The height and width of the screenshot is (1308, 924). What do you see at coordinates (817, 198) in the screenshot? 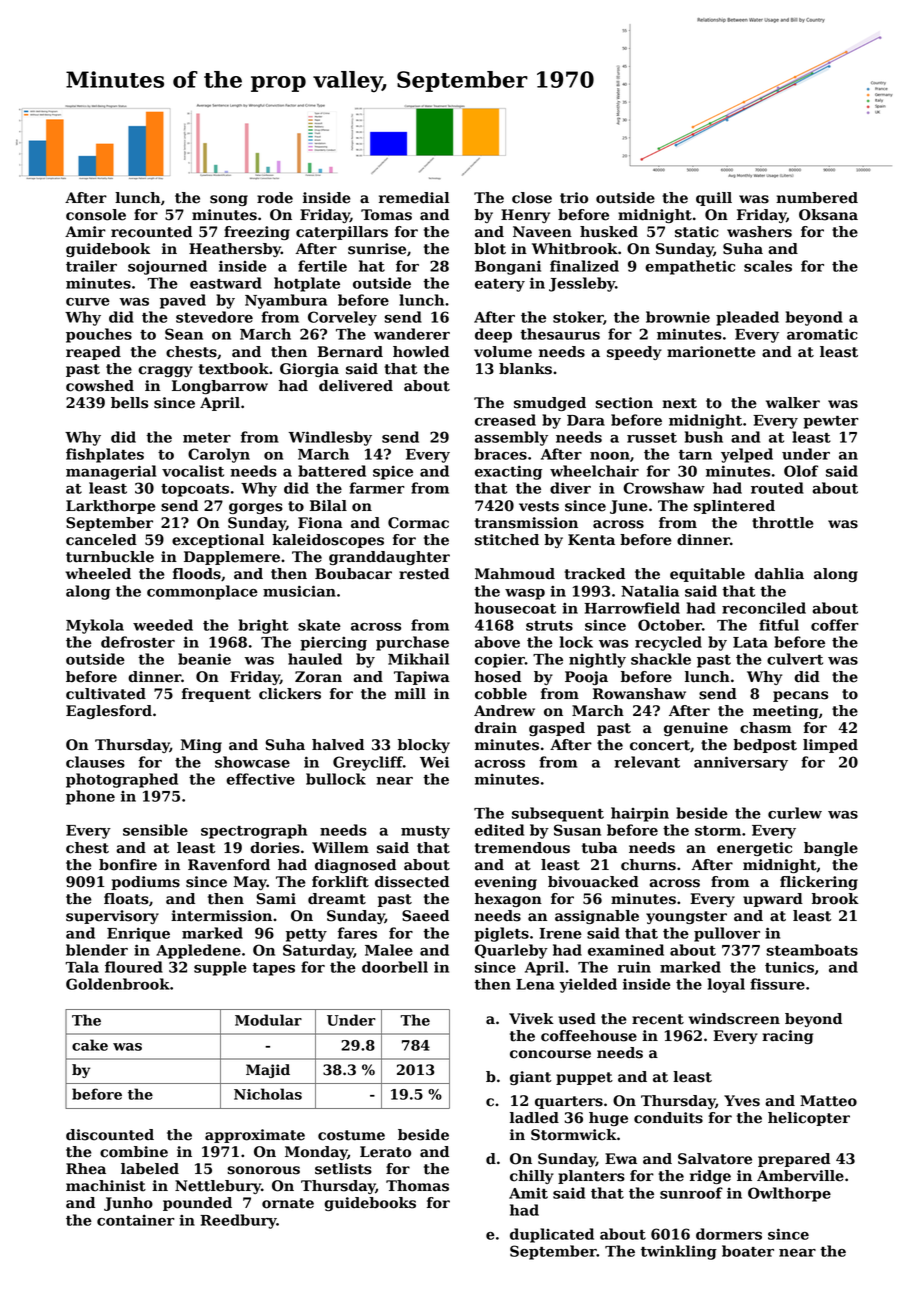
I see `numbered` at bounding box center [817, 198].
